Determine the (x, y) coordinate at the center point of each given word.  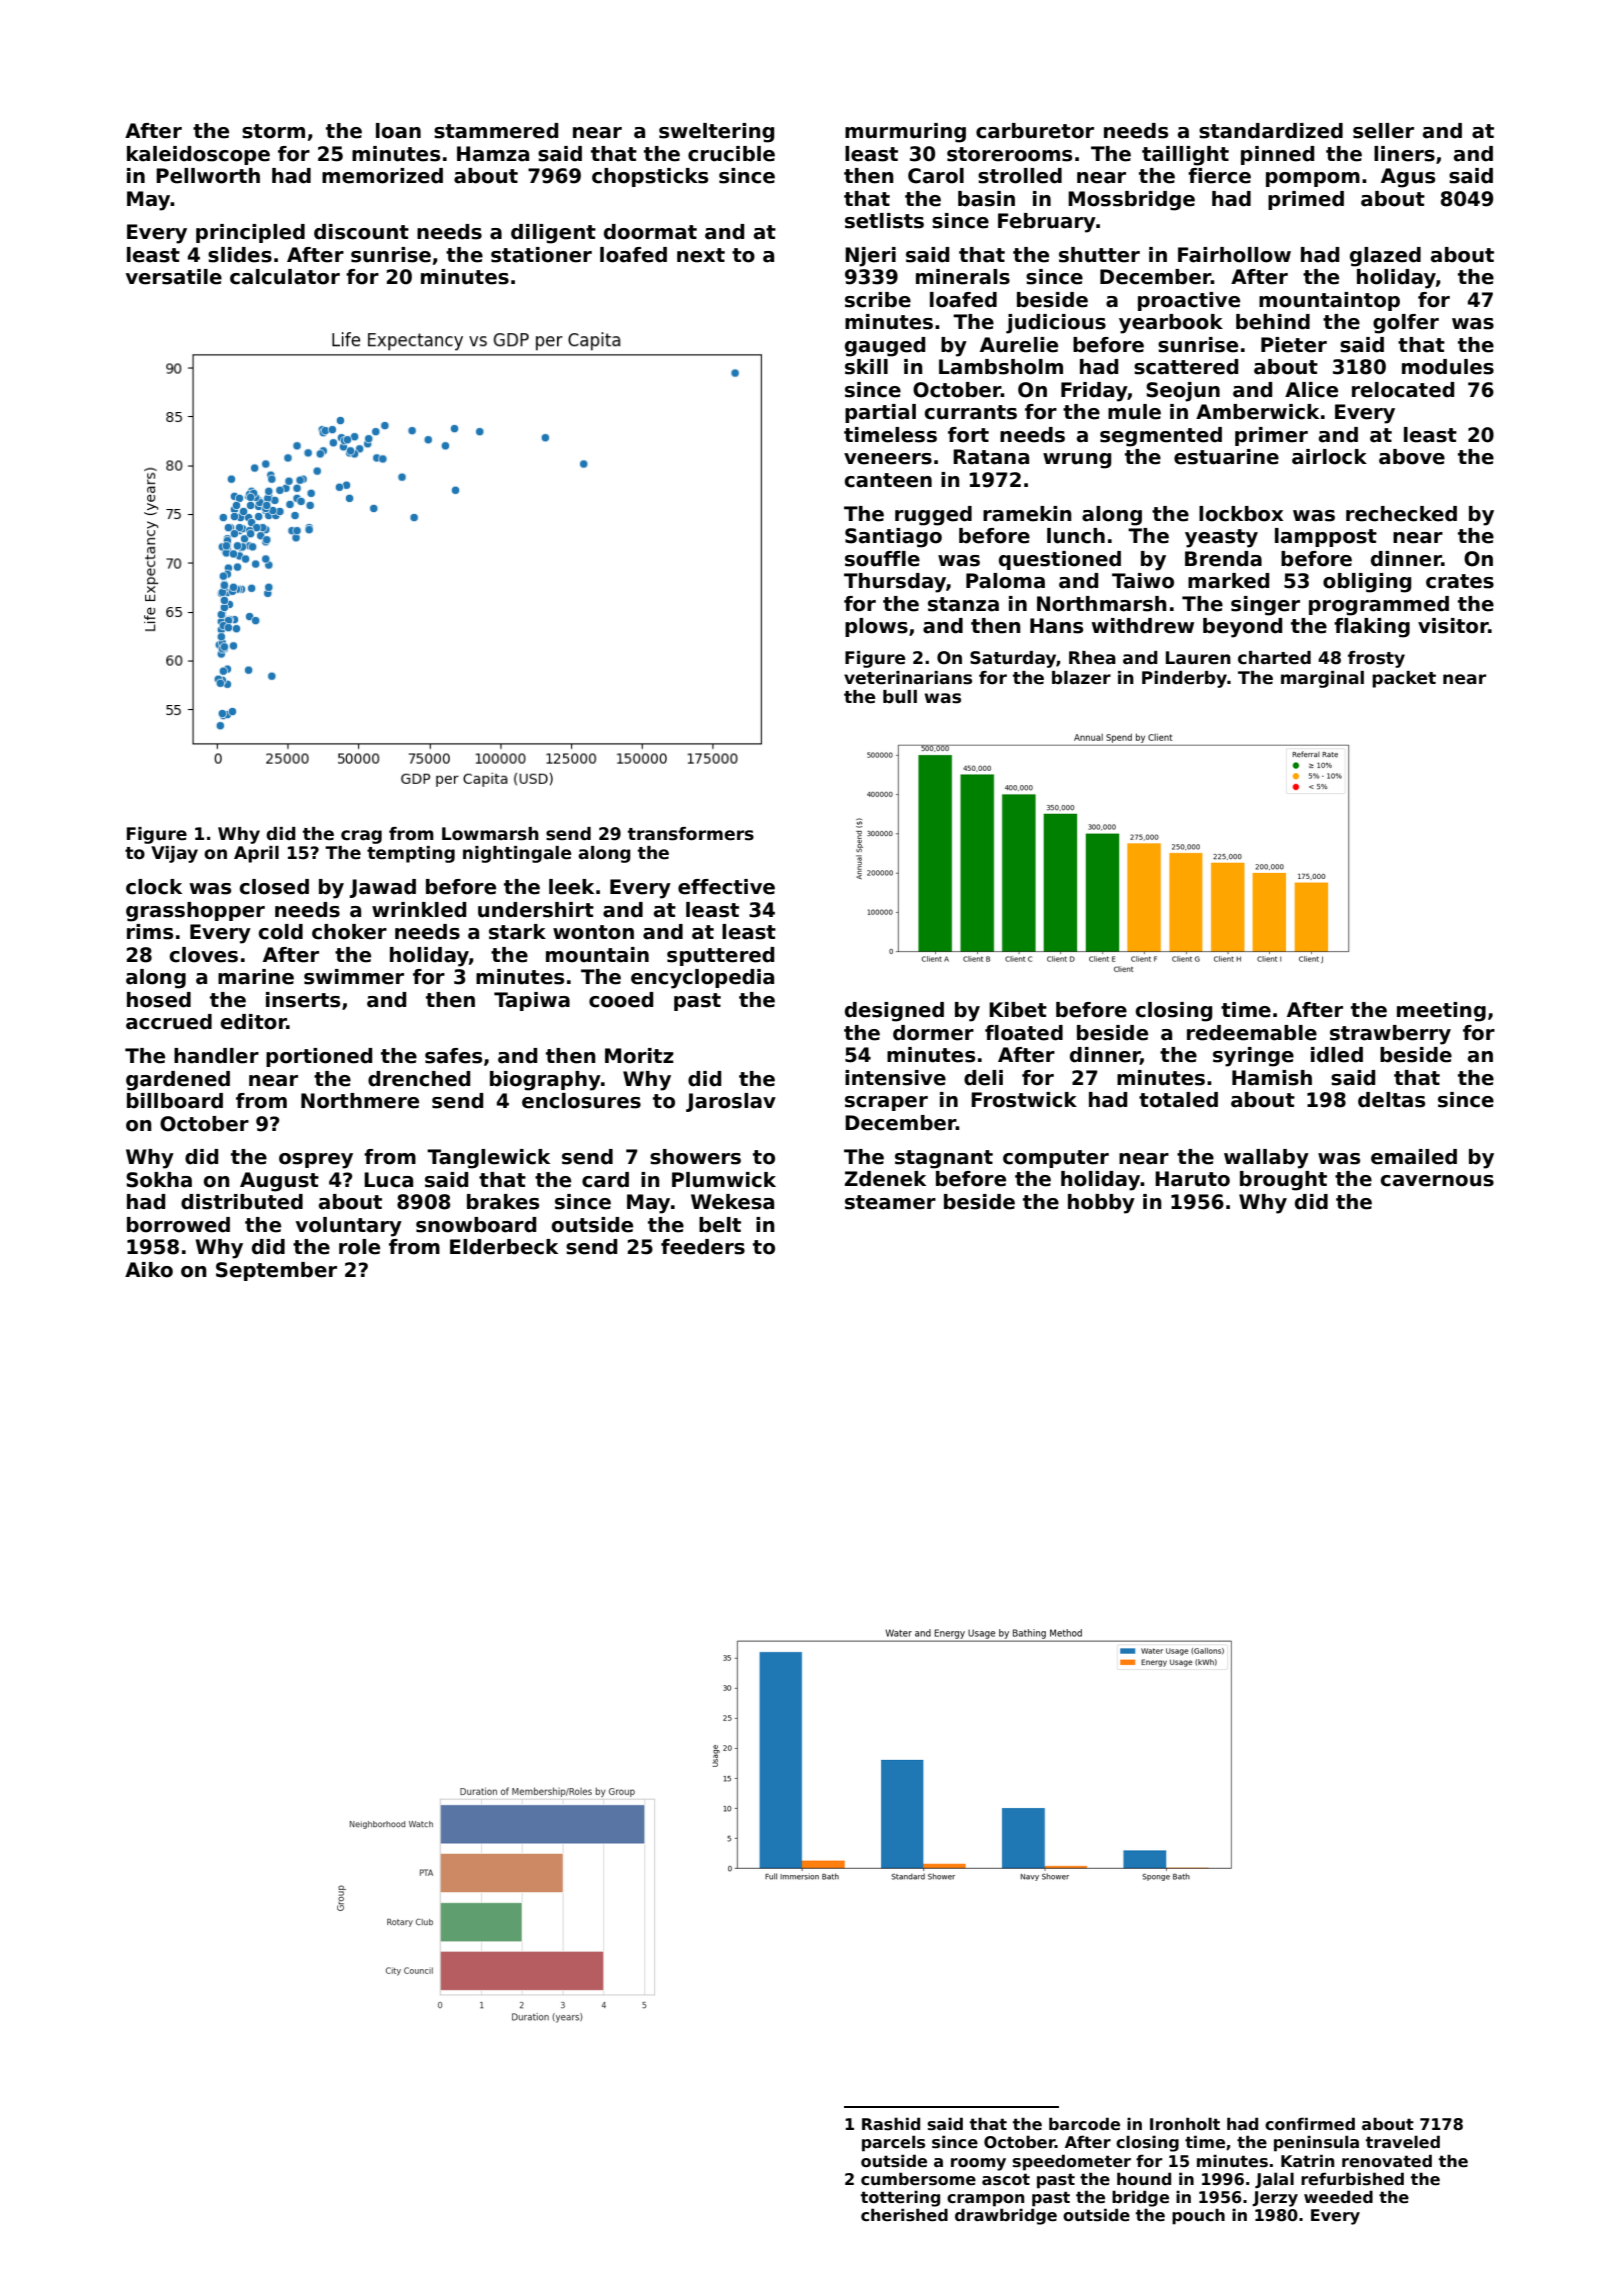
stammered (496, 131)
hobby (1101, 1204)
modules (1448, 367)
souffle (882, 559)
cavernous (1437, 1181)
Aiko (149, 1270)
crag (361, 837)
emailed (1414, 1157)
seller (1383, 131)
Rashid (891, 2124)
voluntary (349, 1227)
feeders (703, 1247)
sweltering (716, 133)
